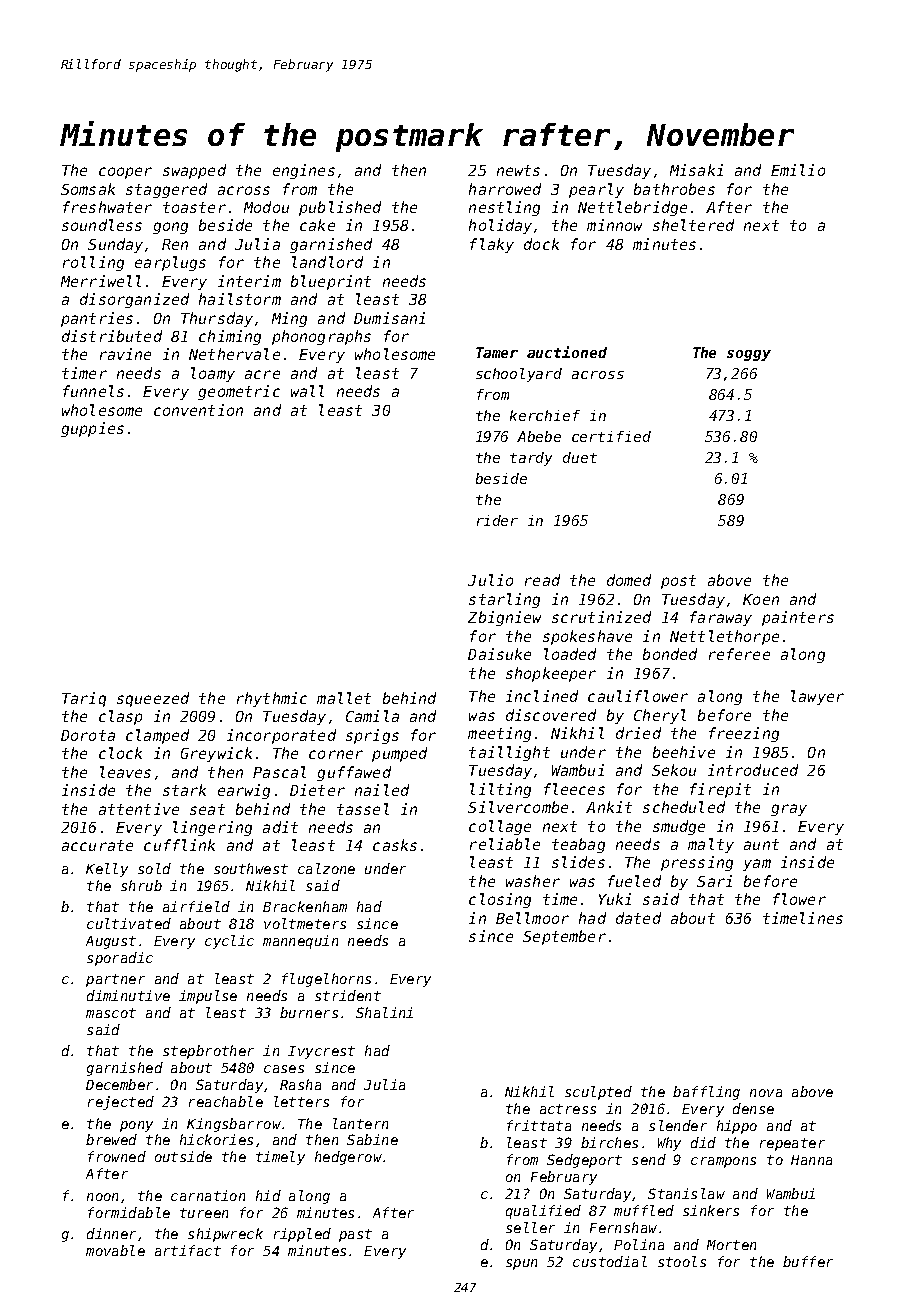 This screenshot has height=1316, width=908. I want to click on mascot, so click(111, 1013).
